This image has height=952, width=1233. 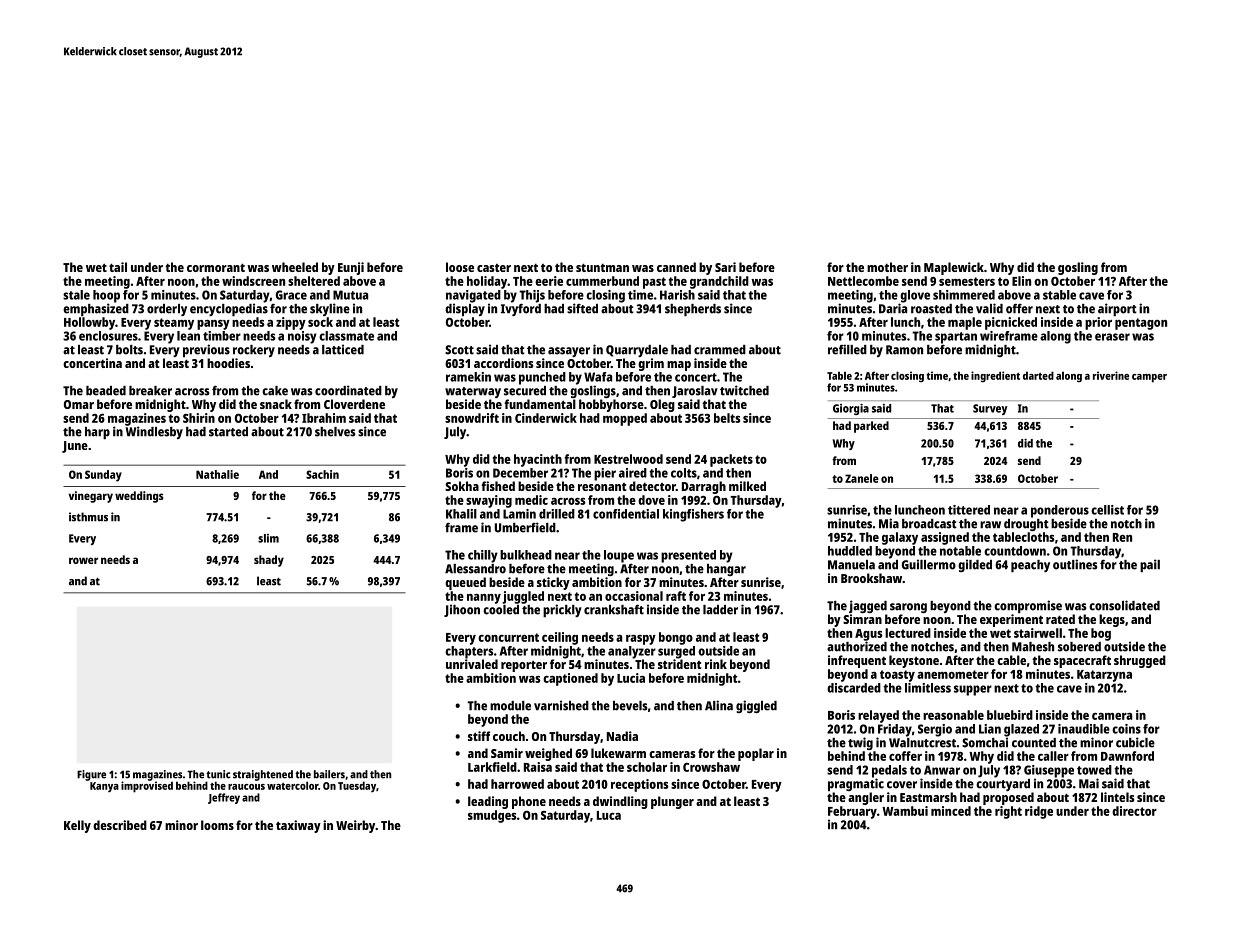 I want to click on cormorant, so click(x=216, y=267).
